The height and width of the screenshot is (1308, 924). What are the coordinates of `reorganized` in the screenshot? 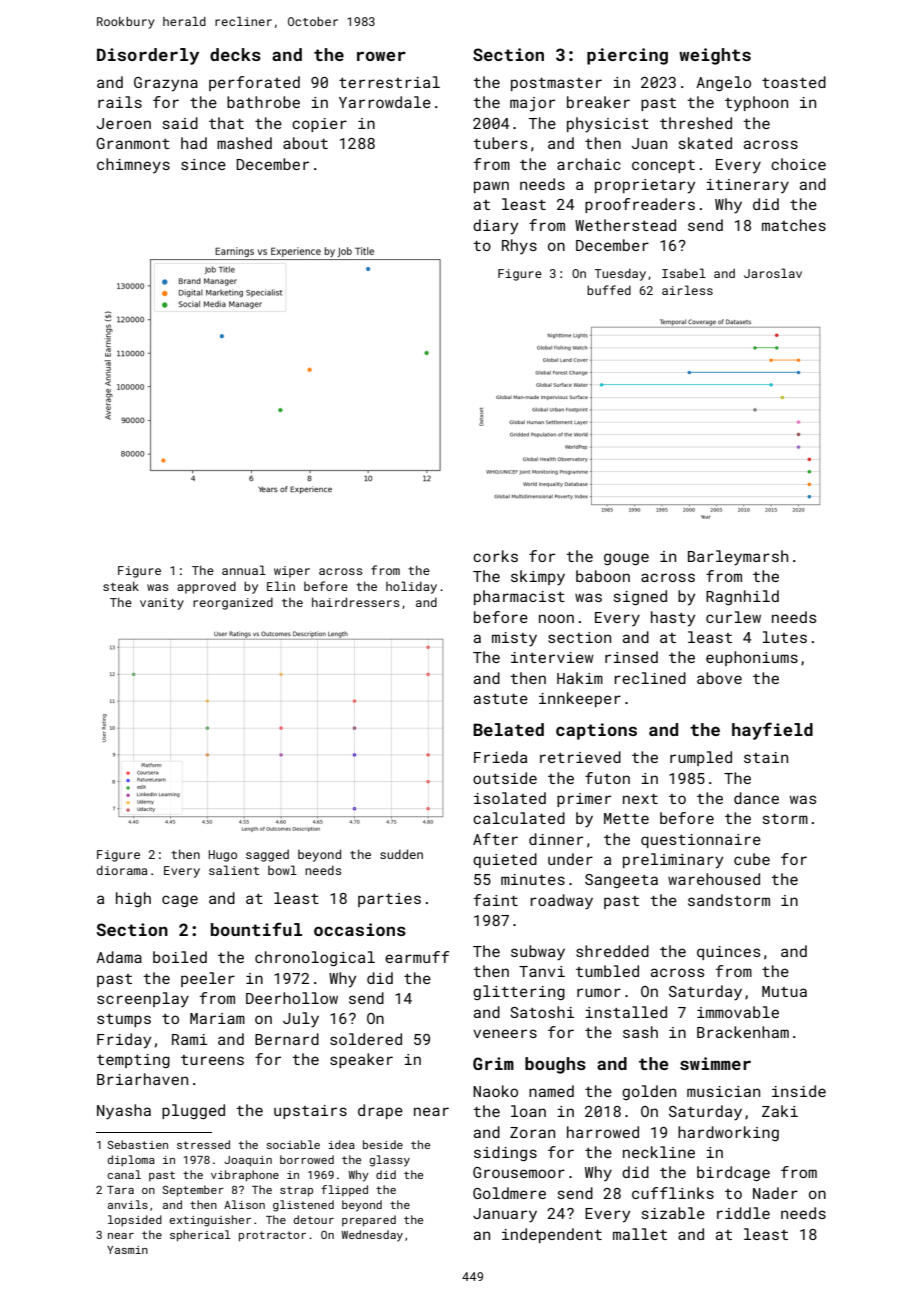 It's located at (233, 603).
